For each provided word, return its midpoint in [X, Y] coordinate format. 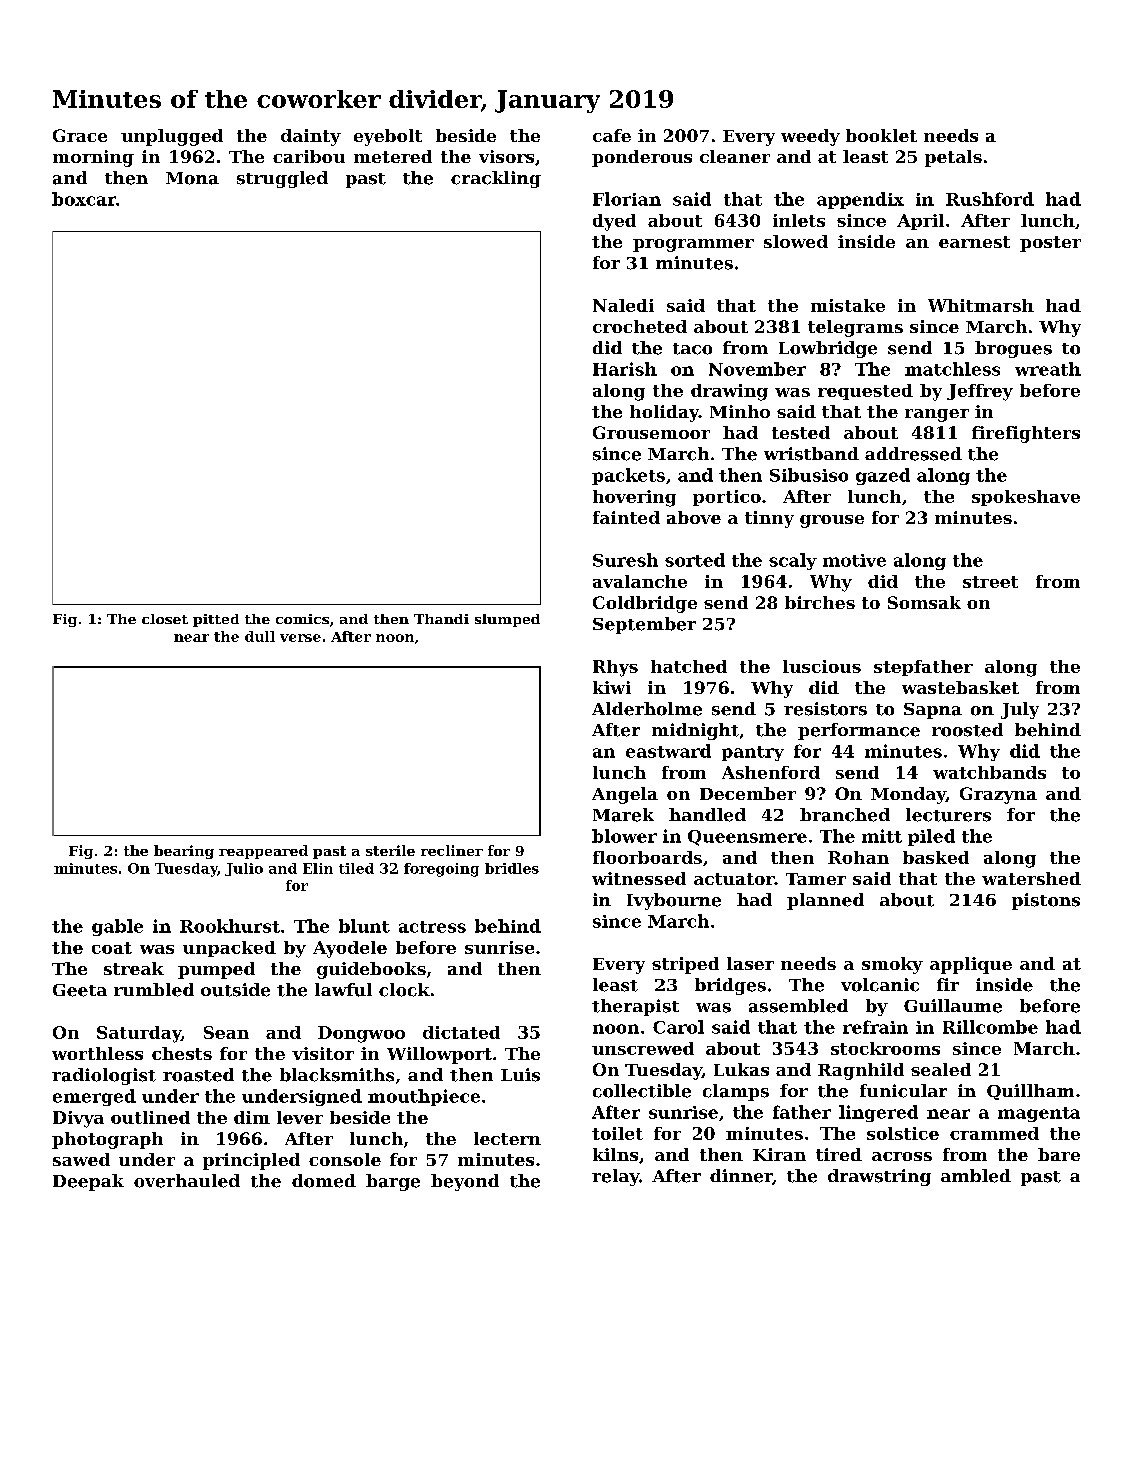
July [1020, 710]
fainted [626, 517]
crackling [496, 179]
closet [165, 619]
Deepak [88, 1182]
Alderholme [647, 709]
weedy [810, 137]
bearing [184, 852]
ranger [937, 415]
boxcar [84, 199]
